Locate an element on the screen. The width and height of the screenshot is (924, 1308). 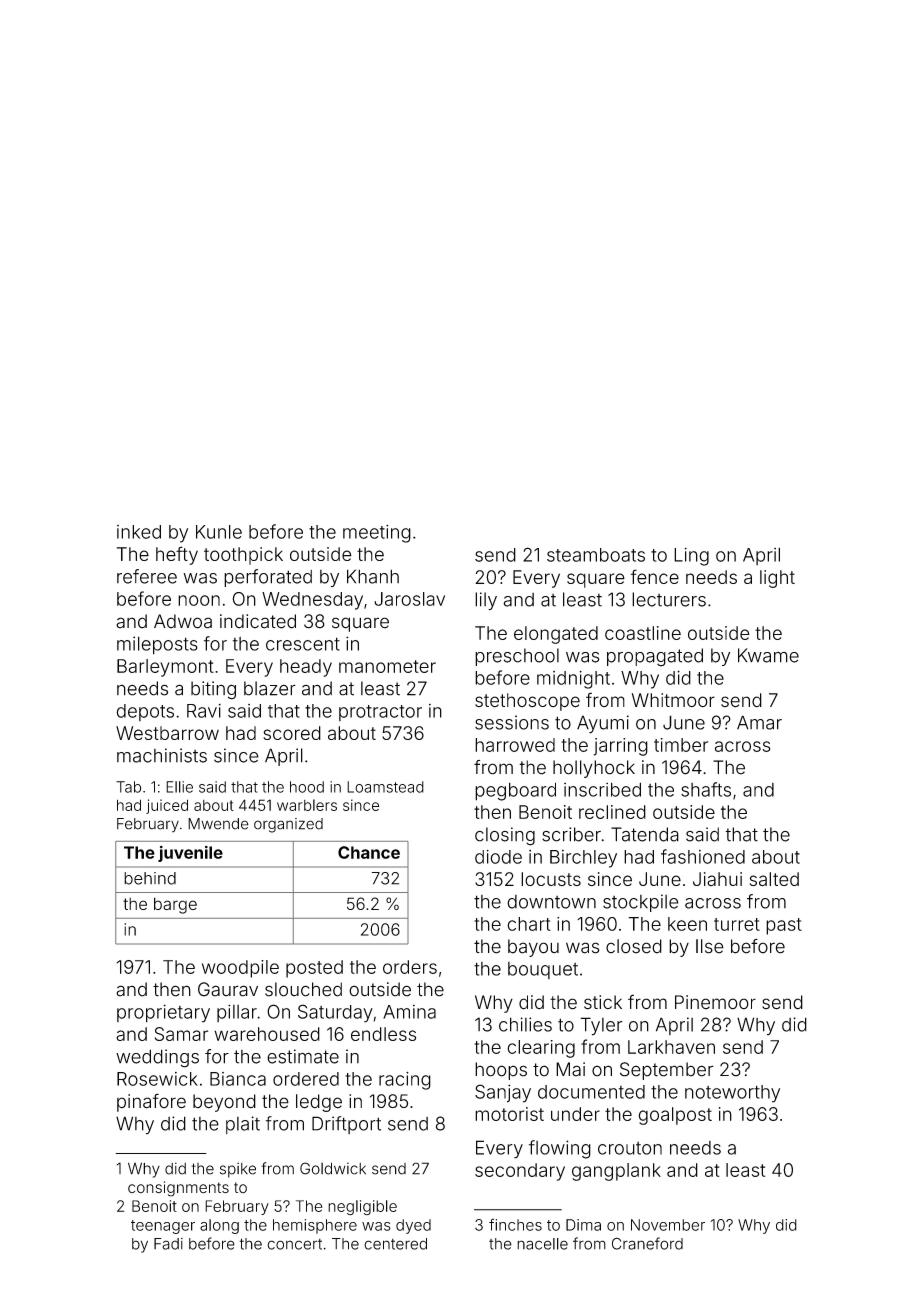
orders is located at coordinates (410, 967).
